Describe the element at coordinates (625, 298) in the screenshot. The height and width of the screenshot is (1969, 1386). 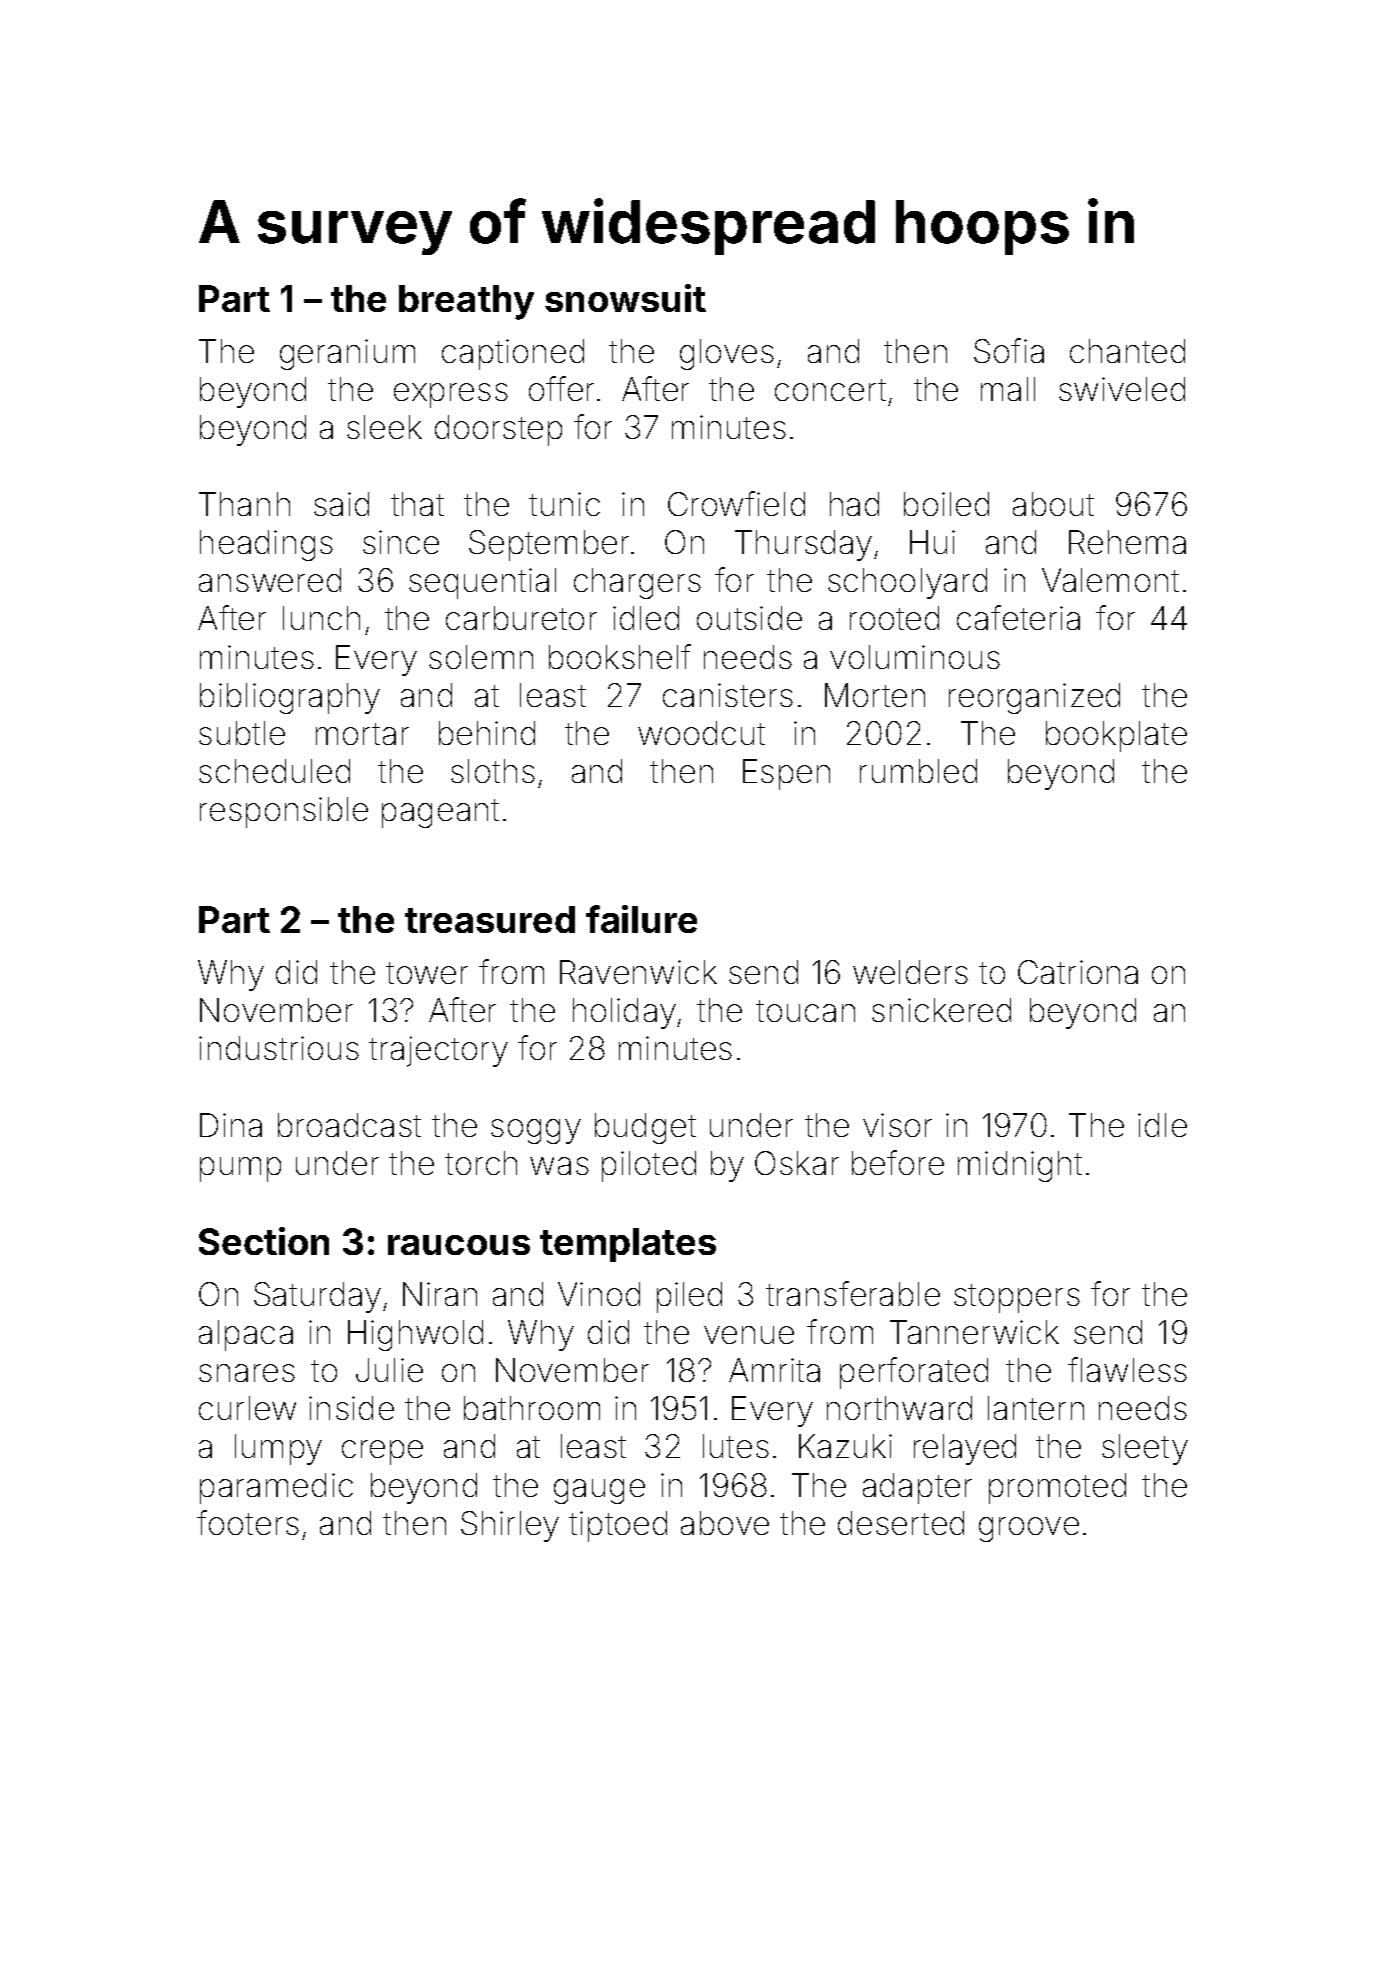
I see `snowsuit` at that location.
